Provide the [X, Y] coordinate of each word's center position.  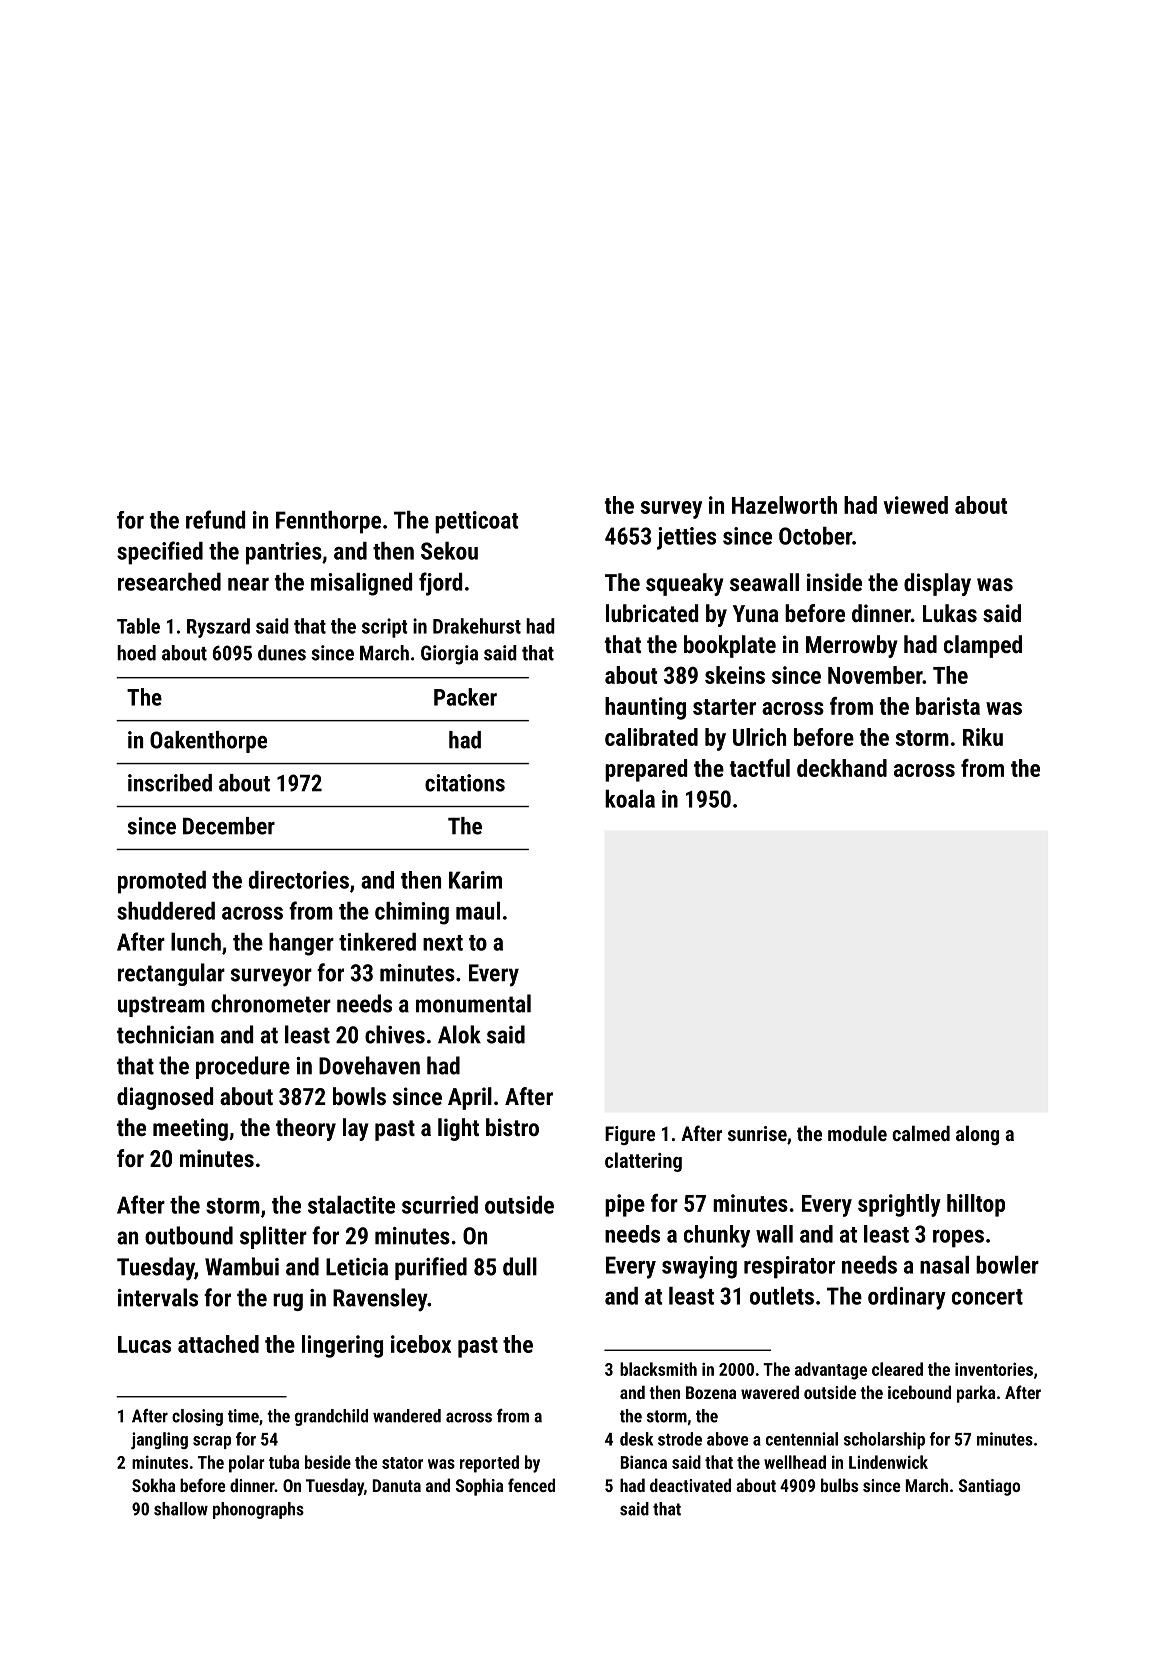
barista [948, 706]
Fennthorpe [328, 522]
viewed [916, 505]
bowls [359, 1096]
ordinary [907, 1298]
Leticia [357, 1267]
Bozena [711, 1392]
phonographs [258, 1510]
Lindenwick [888, 1462]
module [857, 1133]
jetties [686, 538]
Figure [630, 1135]
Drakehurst [477, 626]
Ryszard [218, 628]
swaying [699, 1267]
